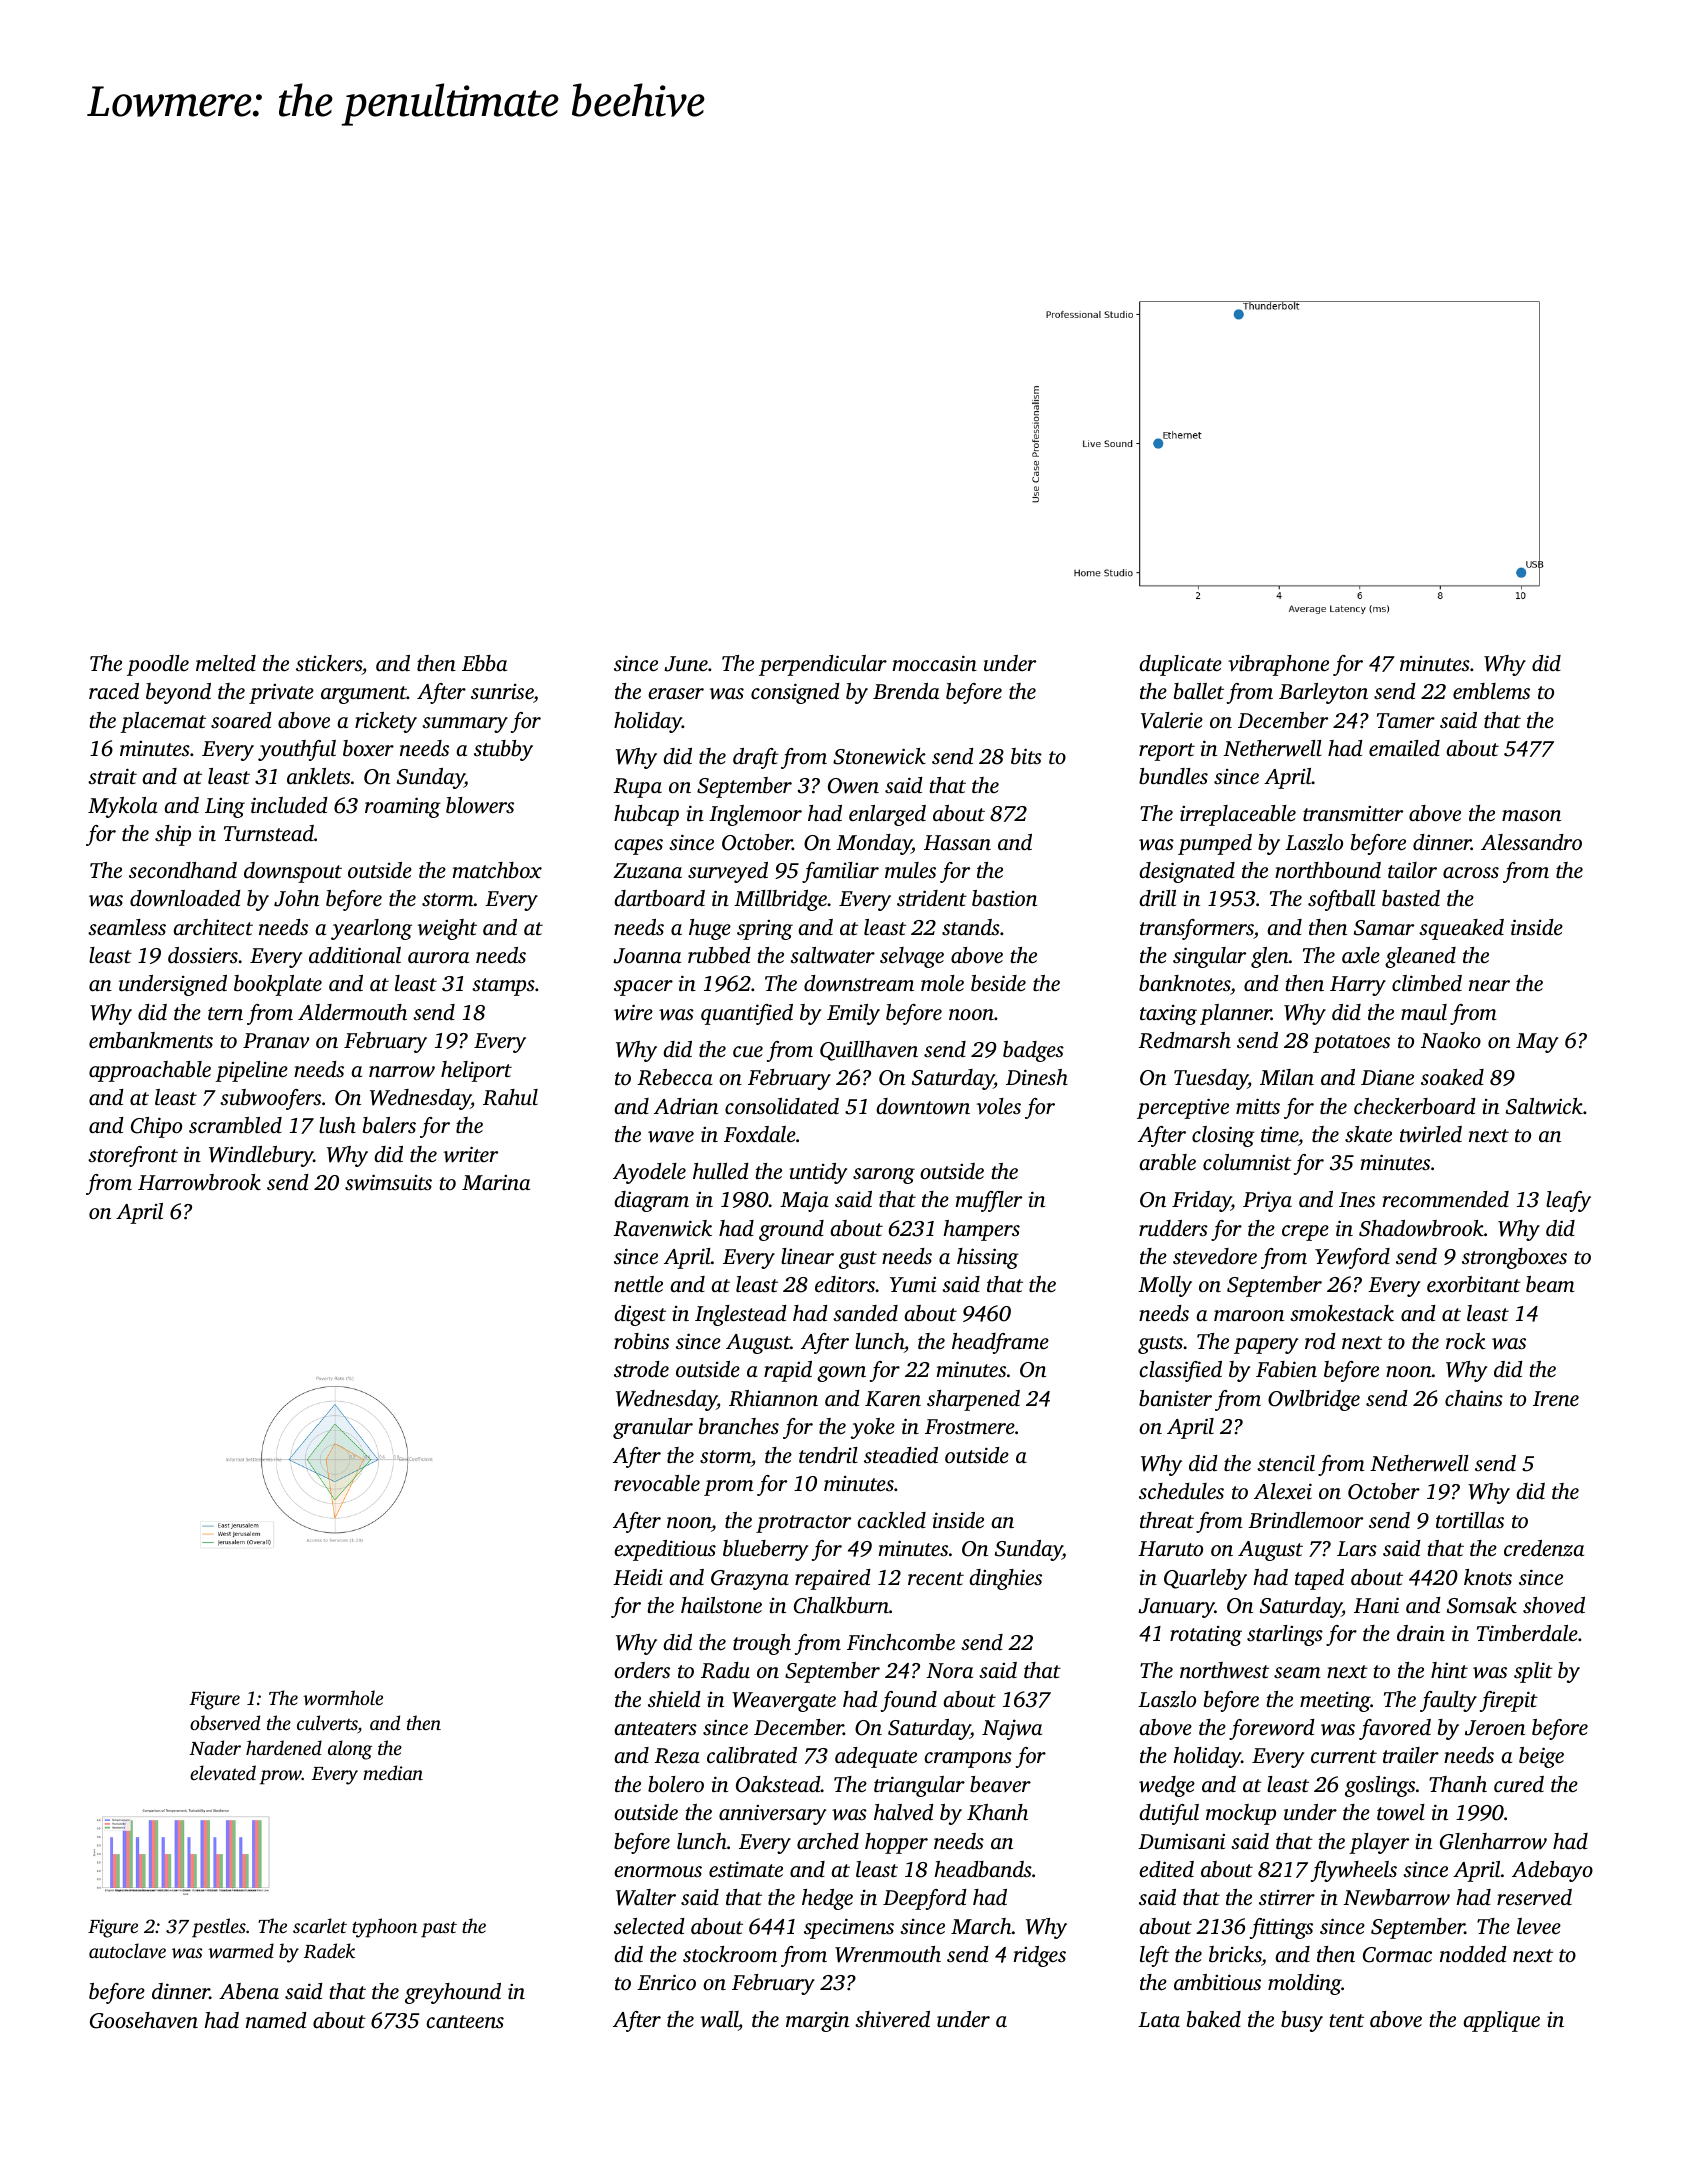 This document has height=2178, width=1683. I want to click on northbound, so click(1328, 870).
